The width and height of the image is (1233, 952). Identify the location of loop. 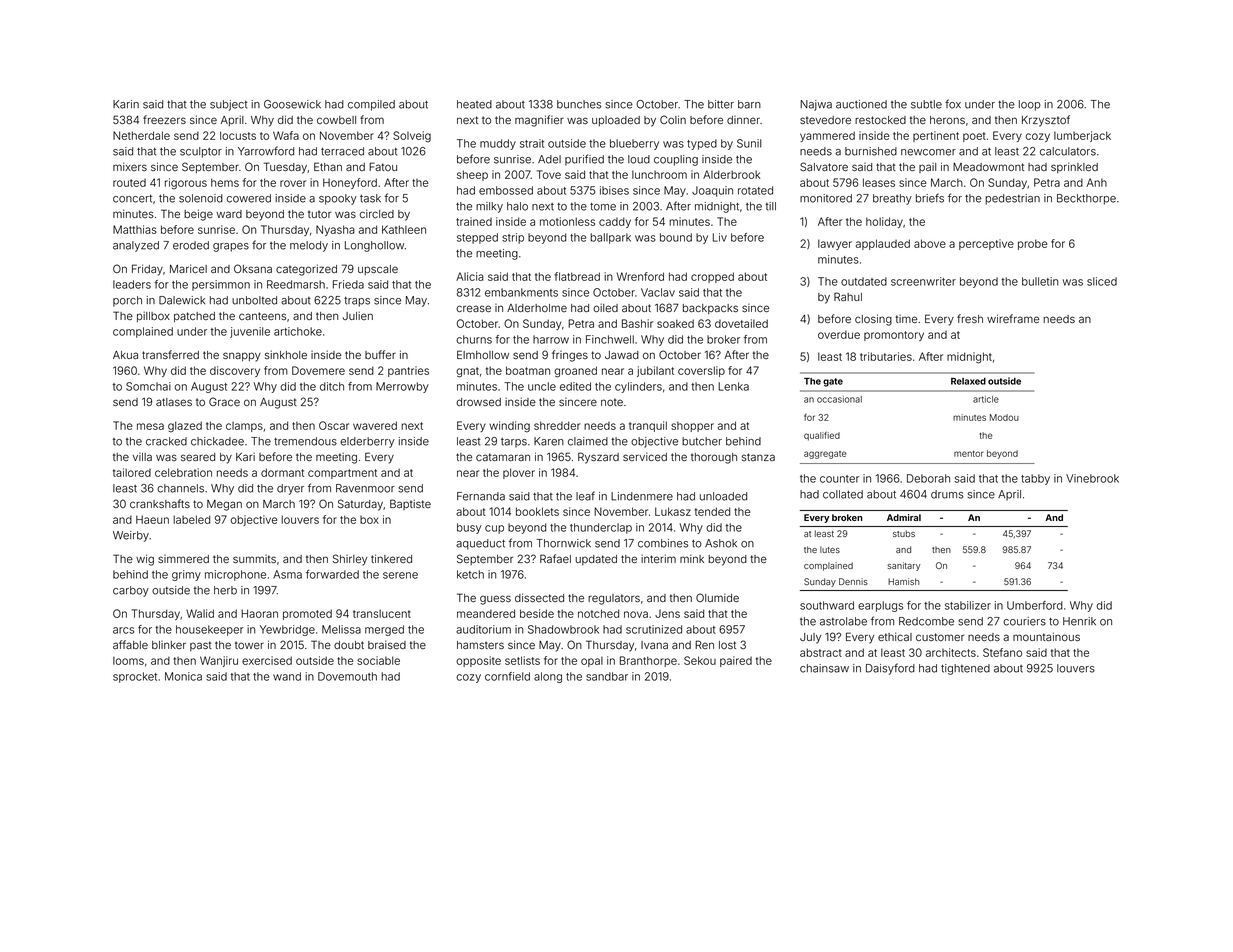
(1030, 105).
